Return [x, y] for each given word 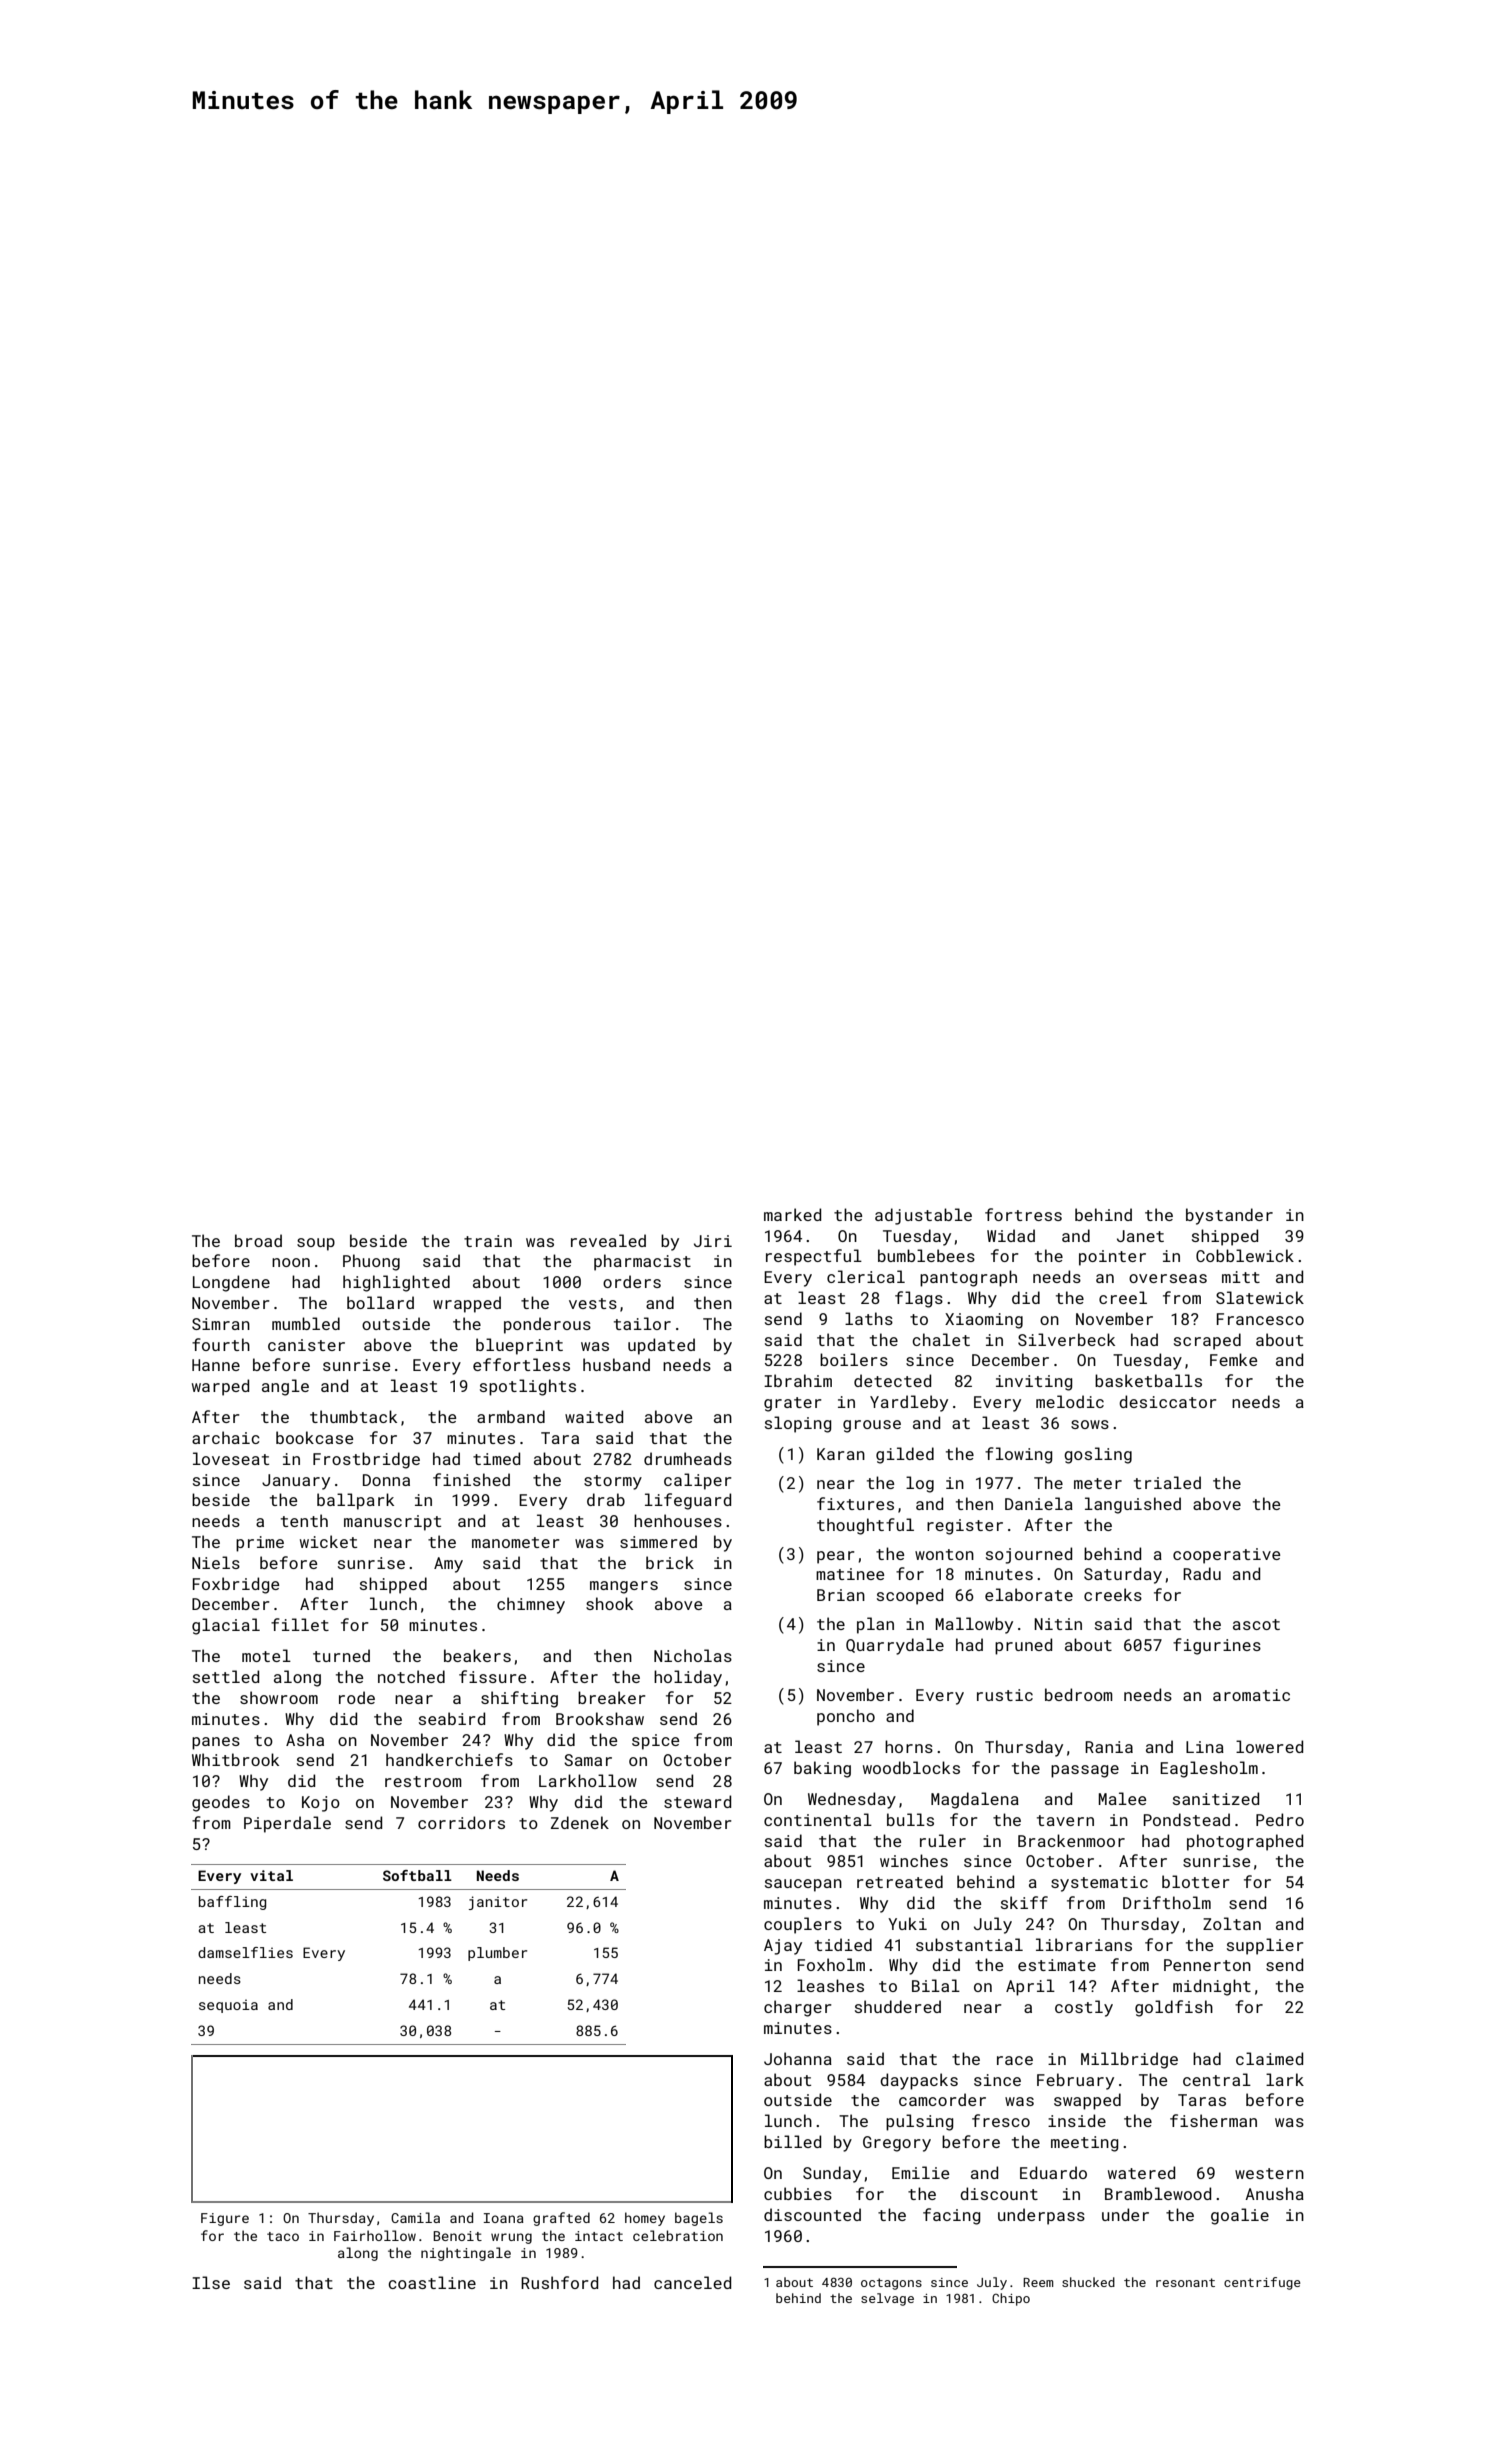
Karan [841, 1454]
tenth [304, 1520]
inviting [1034, 1383]
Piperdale [287, 1824]
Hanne [216, 1365]
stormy [613, 1482]
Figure [225, 2219]
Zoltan [1232, 1923]
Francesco [1260, 1319]
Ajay [783, 1947]
